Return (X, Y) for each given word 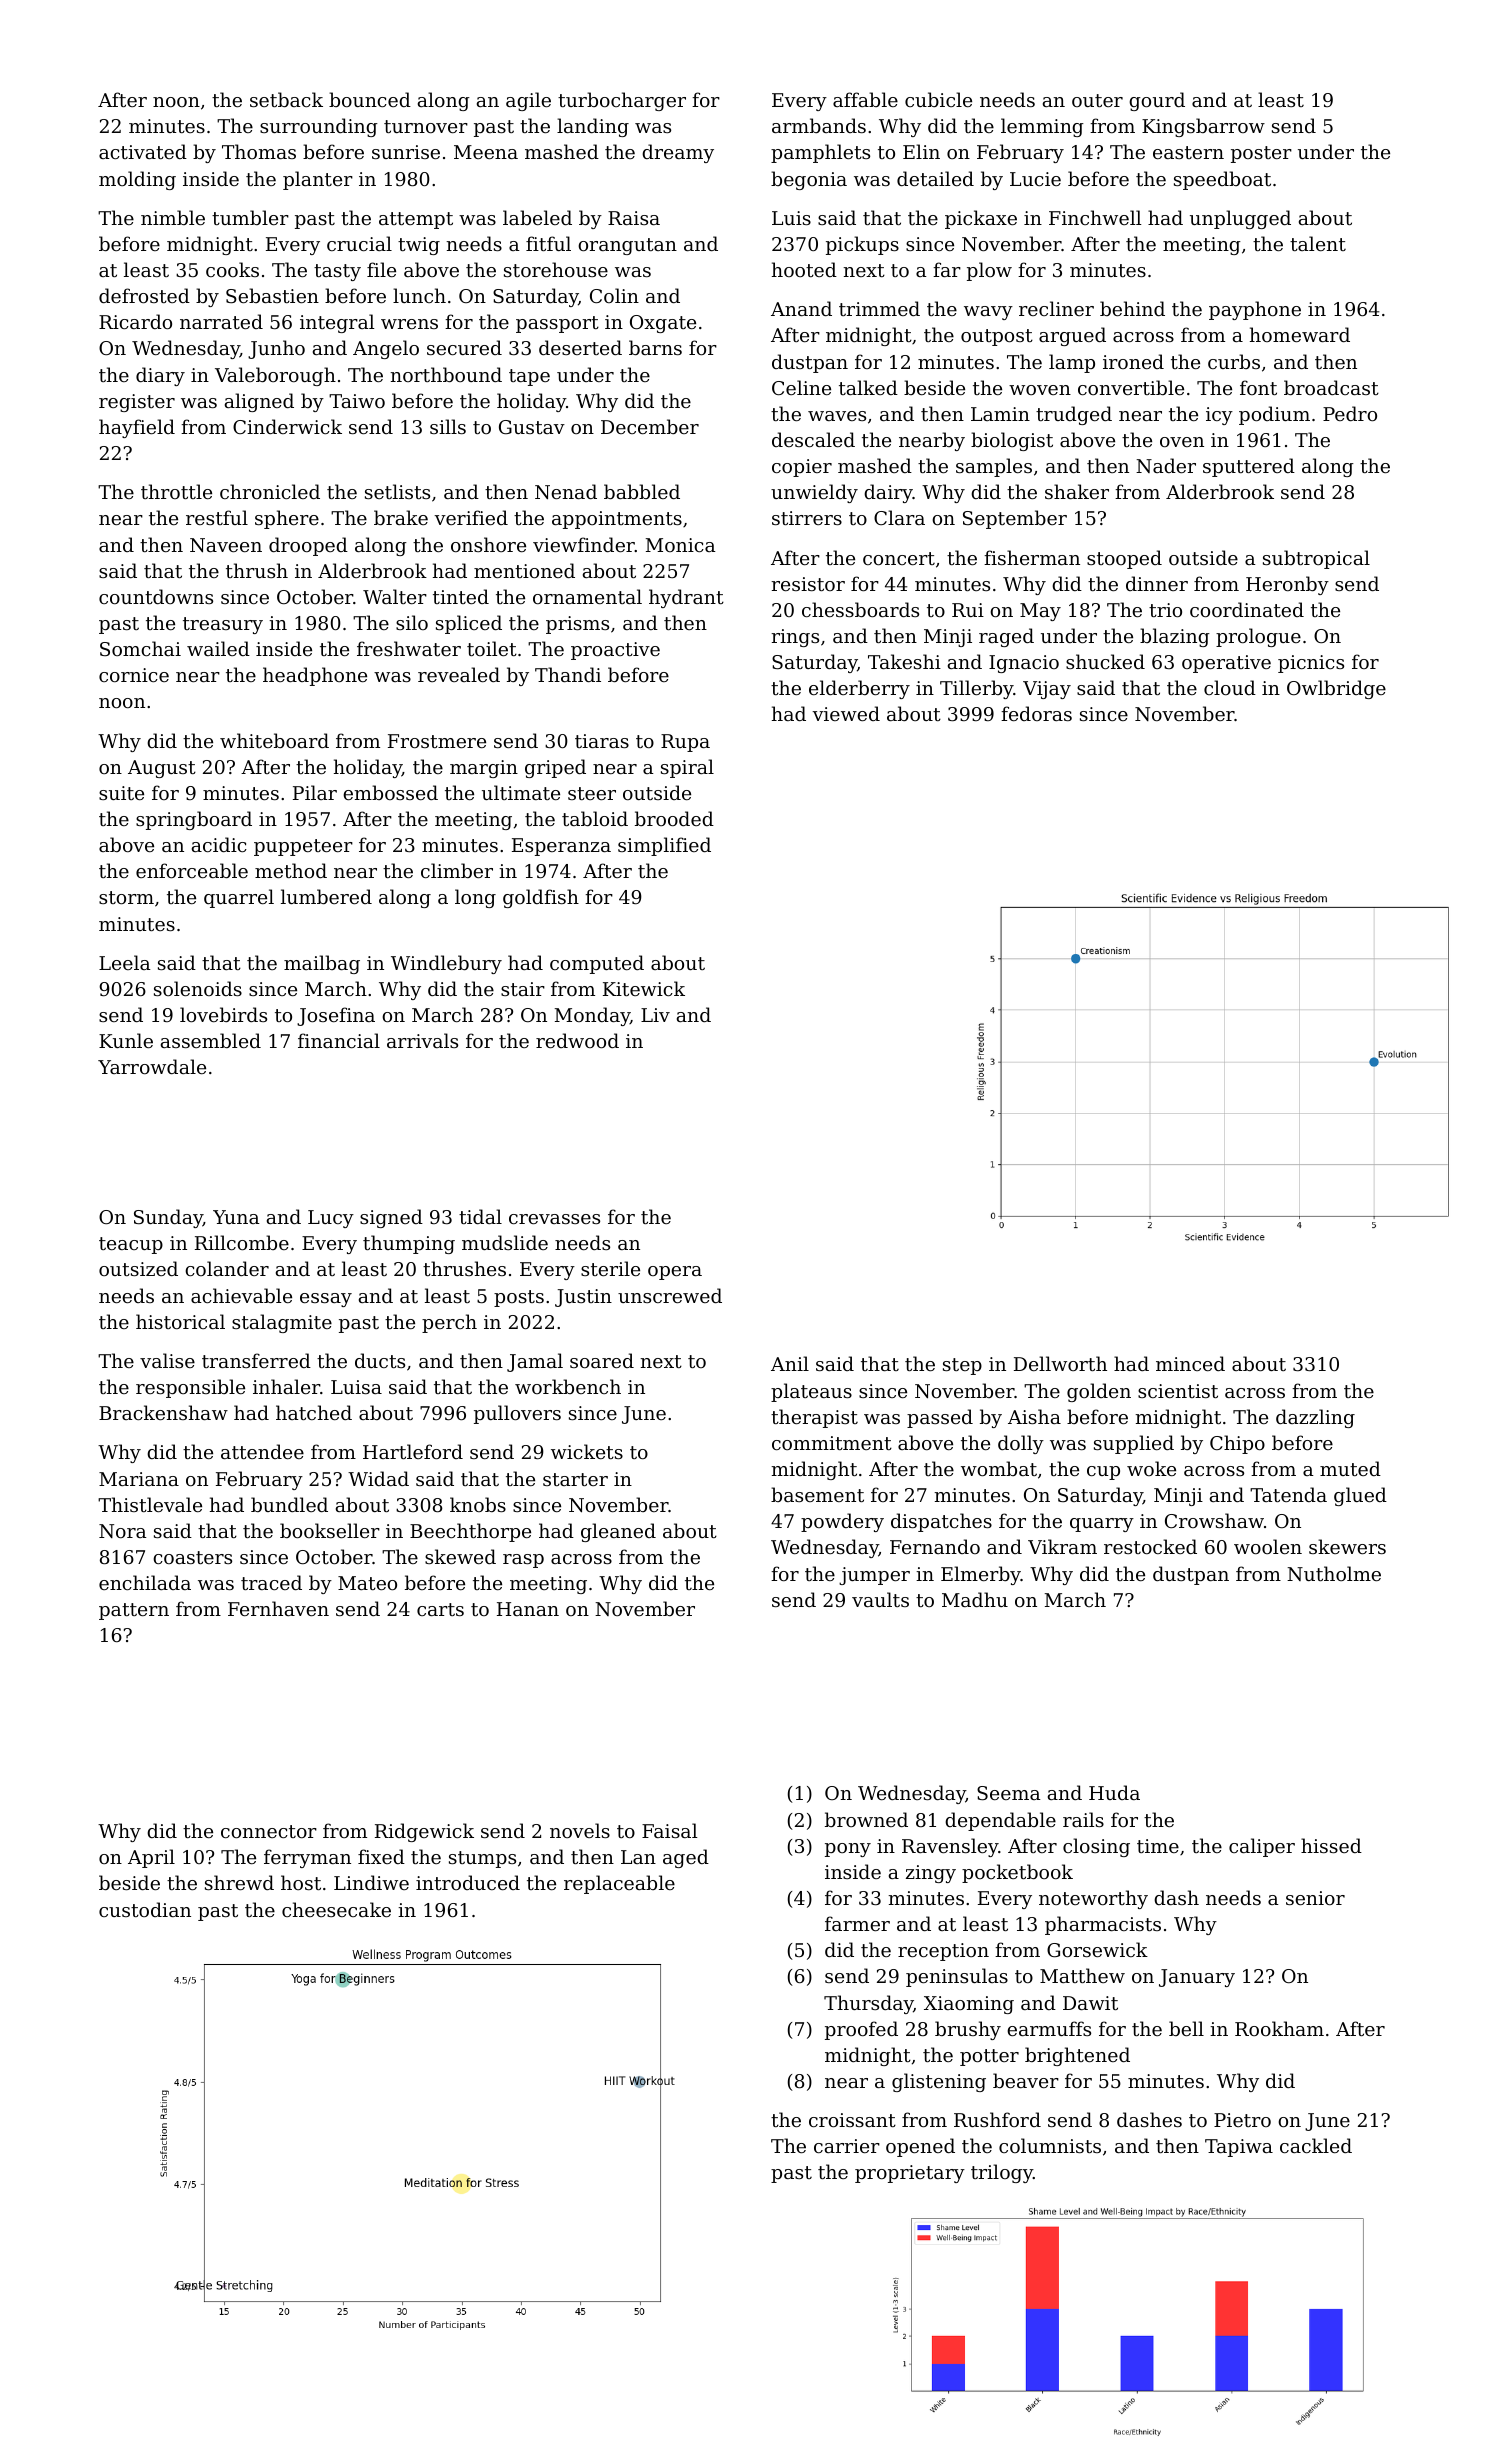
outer (1097, 100)
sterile (610, 1268)
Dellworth (1060, 1363)
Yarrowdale (152, 1066)
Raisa (634, 218)
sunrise (406, 152)
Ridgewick (424, 1832)
